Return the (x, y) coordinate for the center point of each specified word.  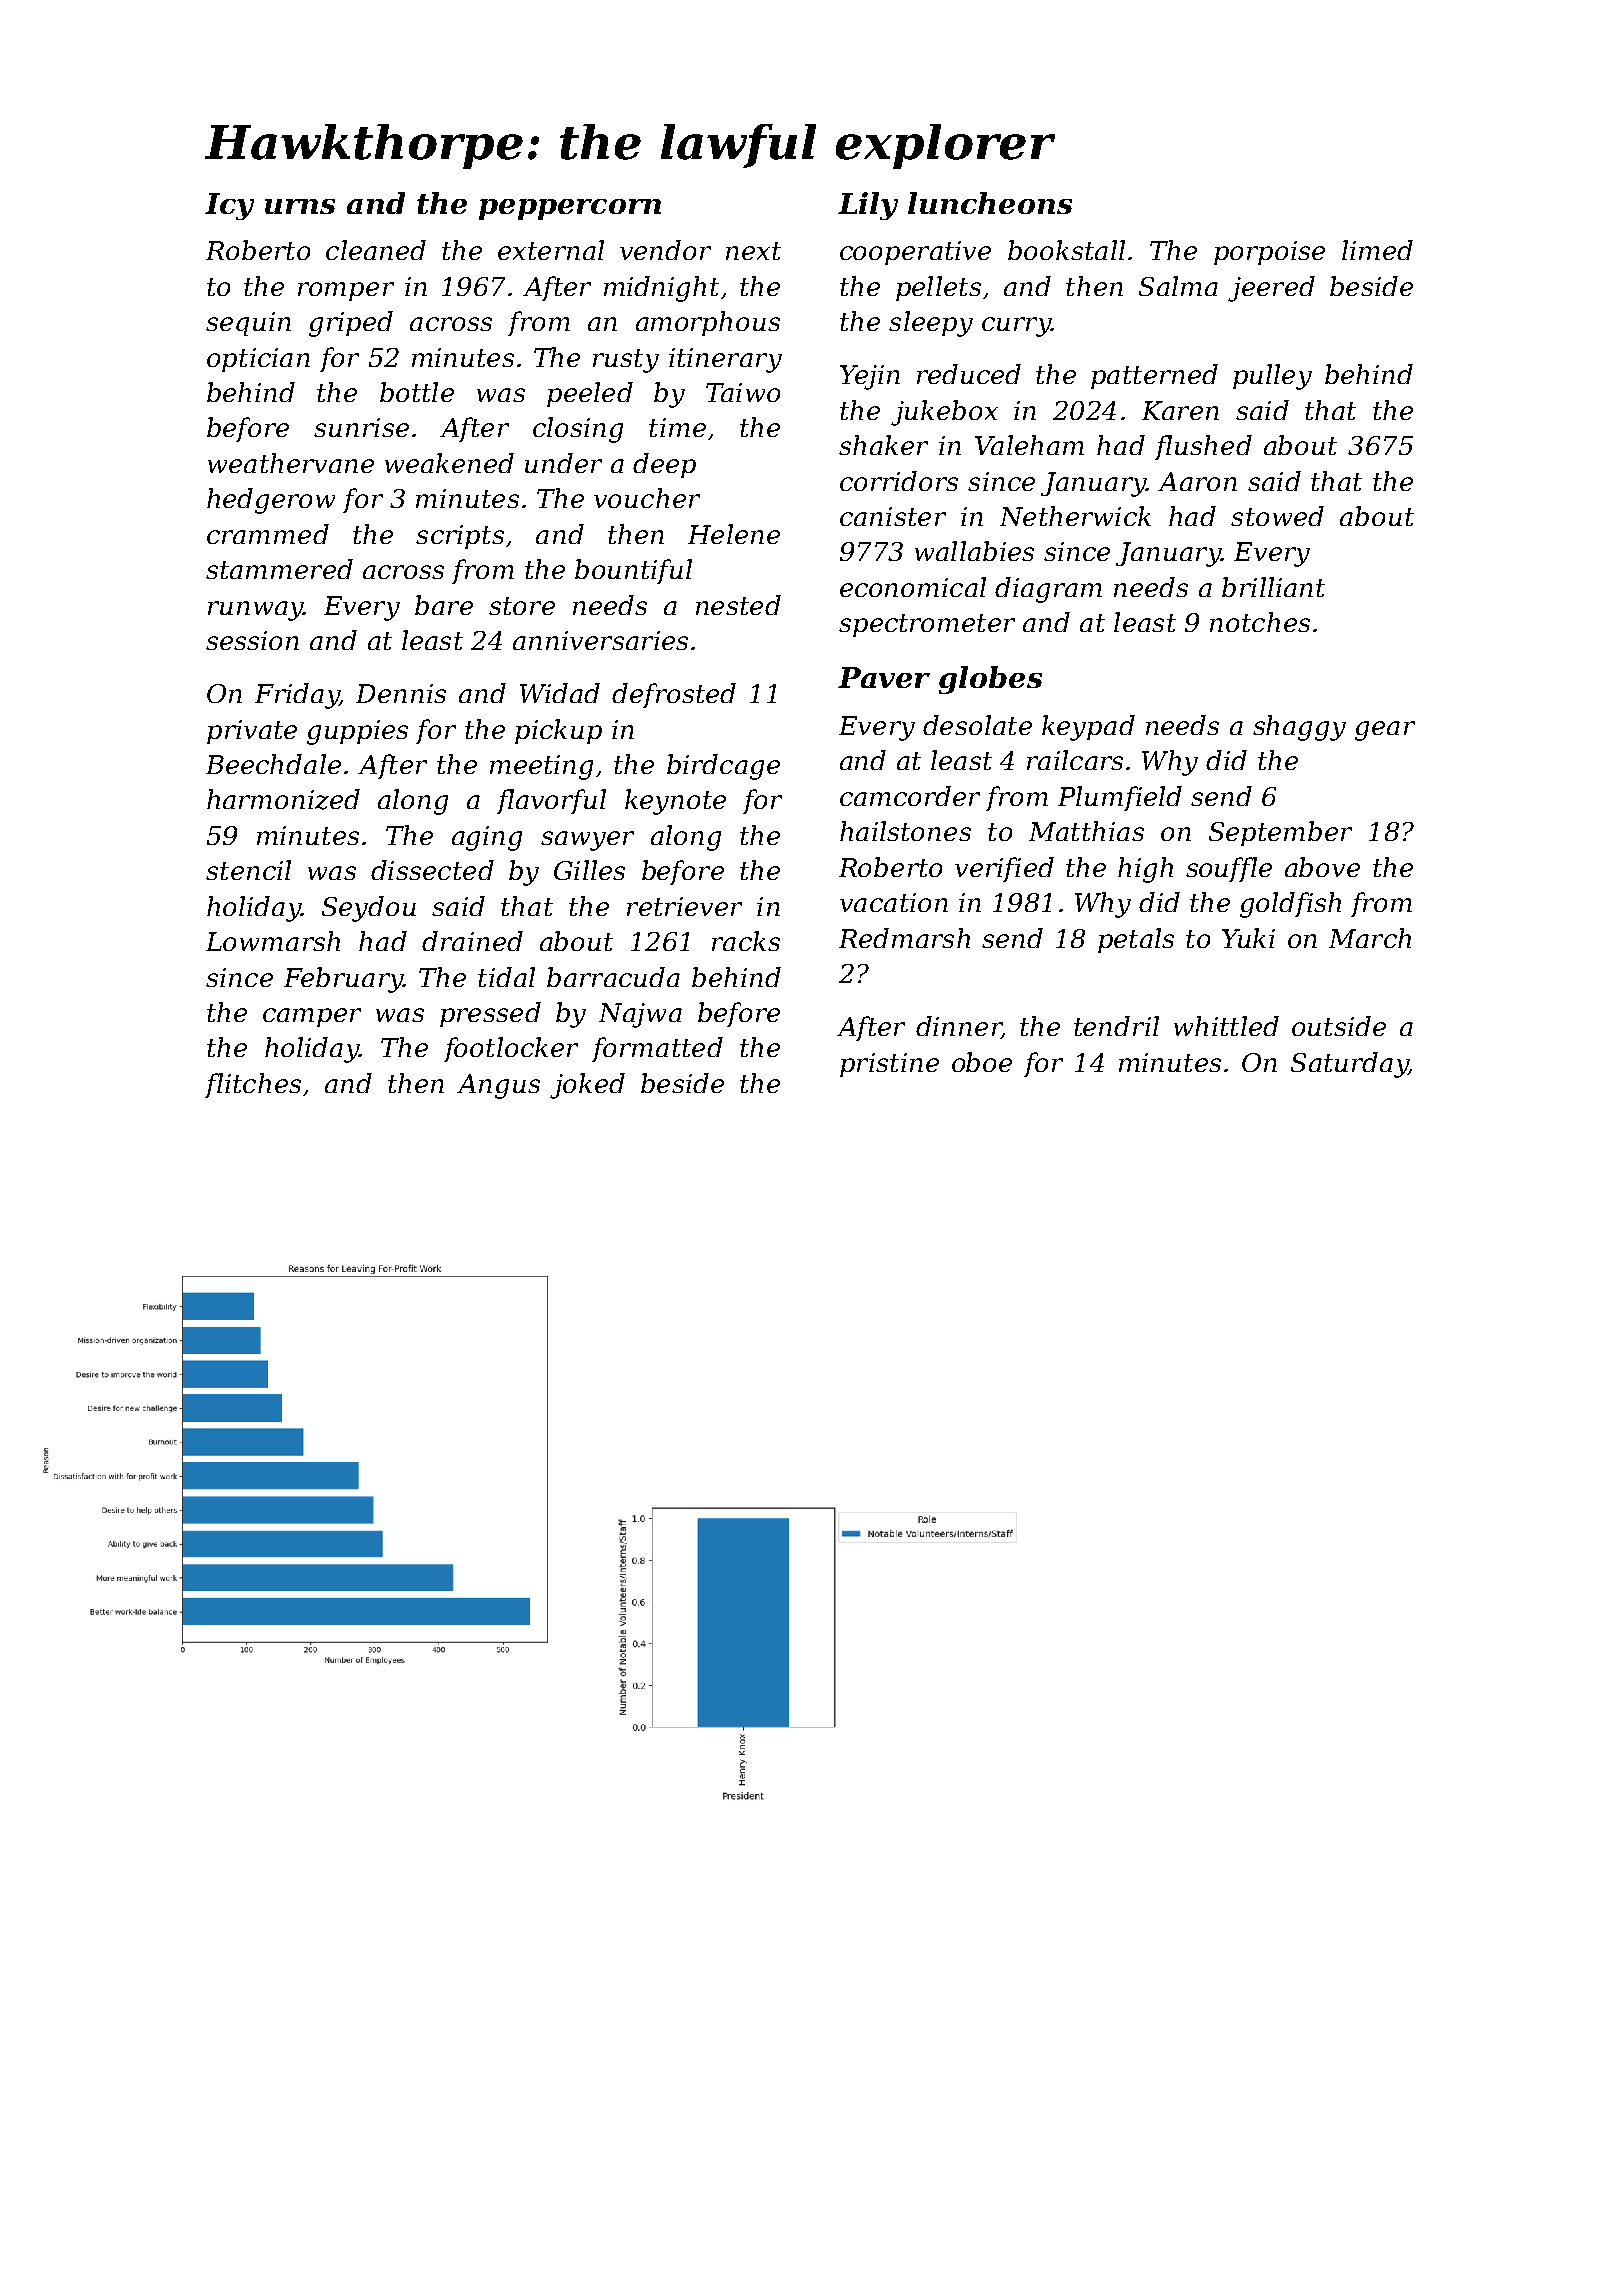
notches (1260, 622)
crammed (268, 534)
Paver (884, 677)
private (252, 732)
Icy (229, 206)
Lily (868, 206)
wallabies (974, 551)
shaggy (1299, 728)
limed (1377, 250)
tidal (506, 977)
